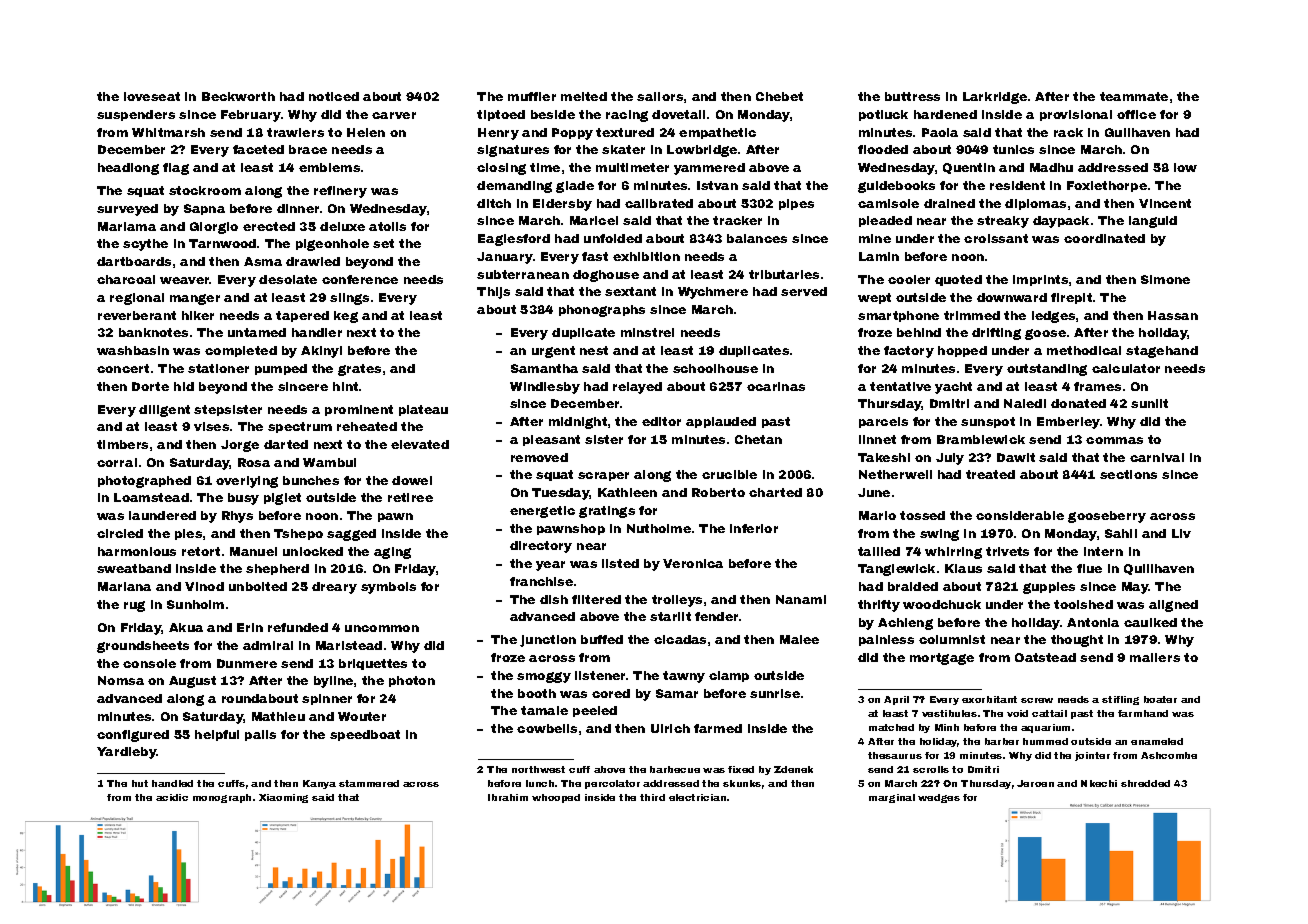 This screenshot has width=1308, height=924. I want to click on teammate, so click(1134, 96).
